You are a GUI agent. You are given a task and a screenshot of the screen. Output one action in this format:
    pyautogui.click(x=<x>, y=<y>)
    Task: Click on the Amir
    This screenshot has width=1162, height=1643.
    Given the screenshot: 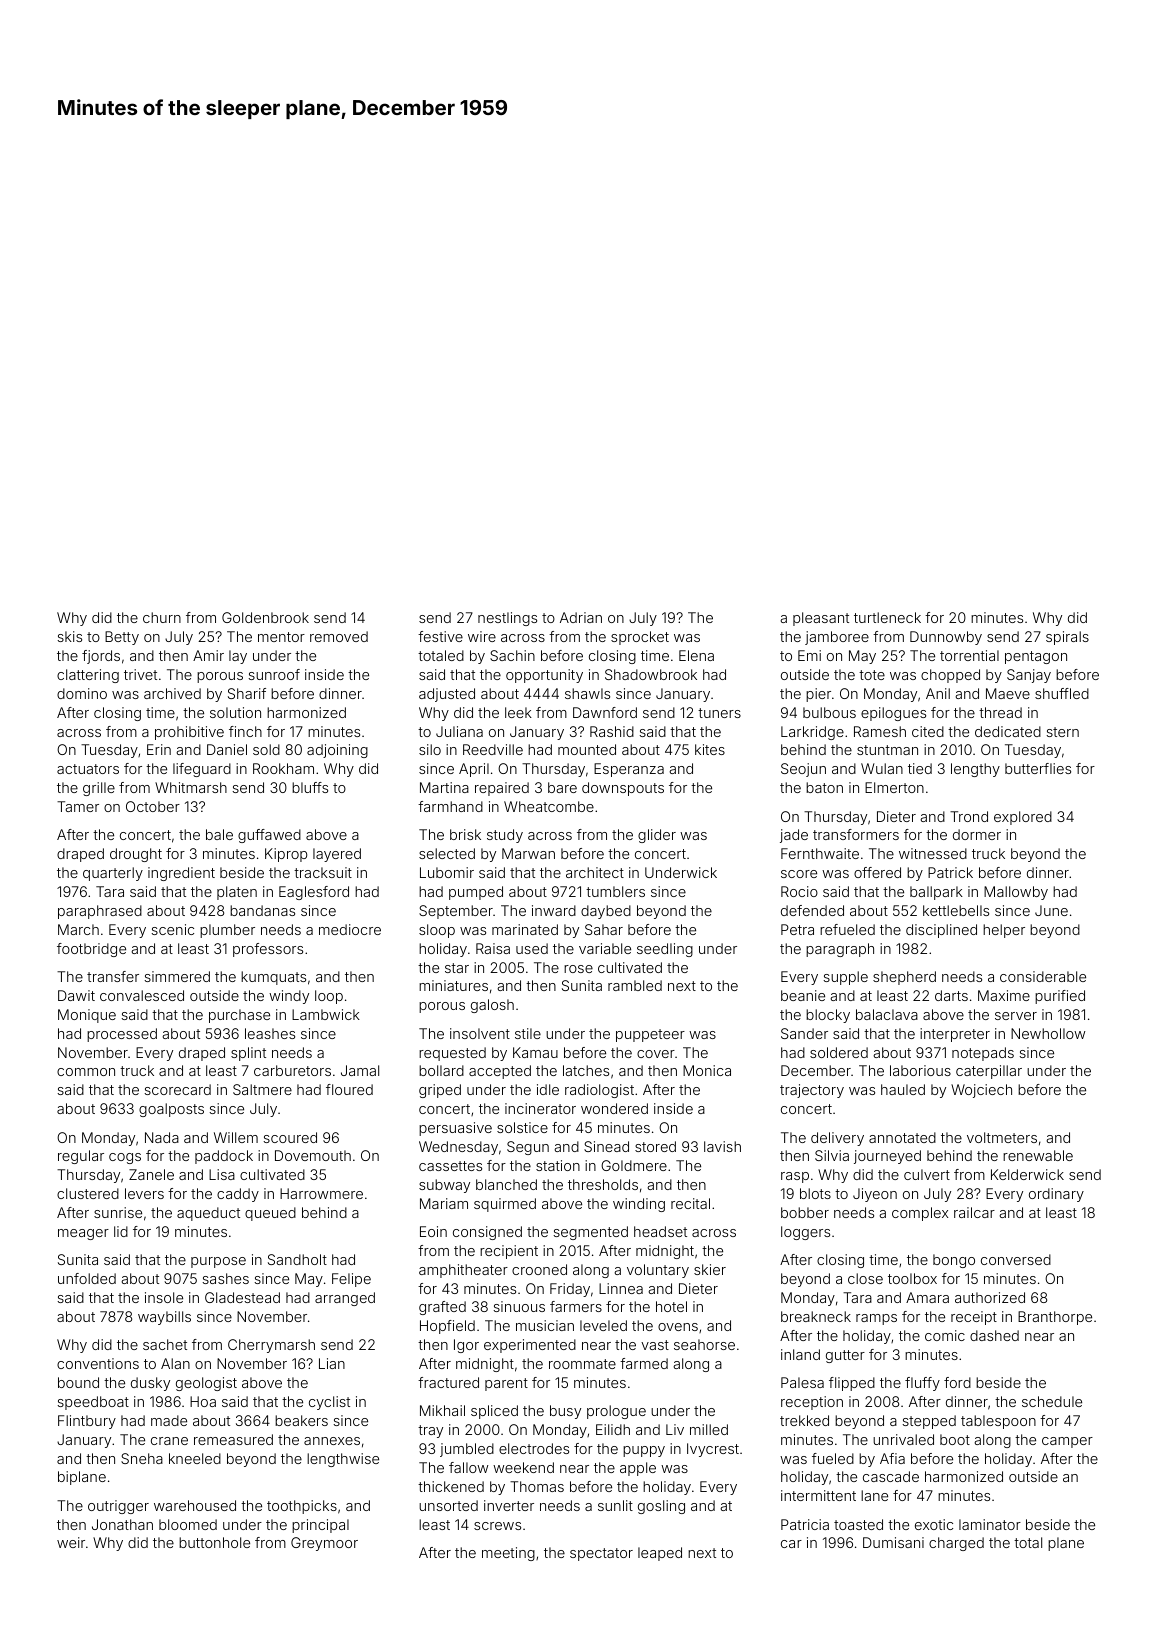 What is the action you would take?
    pyautogui.click(x=208, y=655)
